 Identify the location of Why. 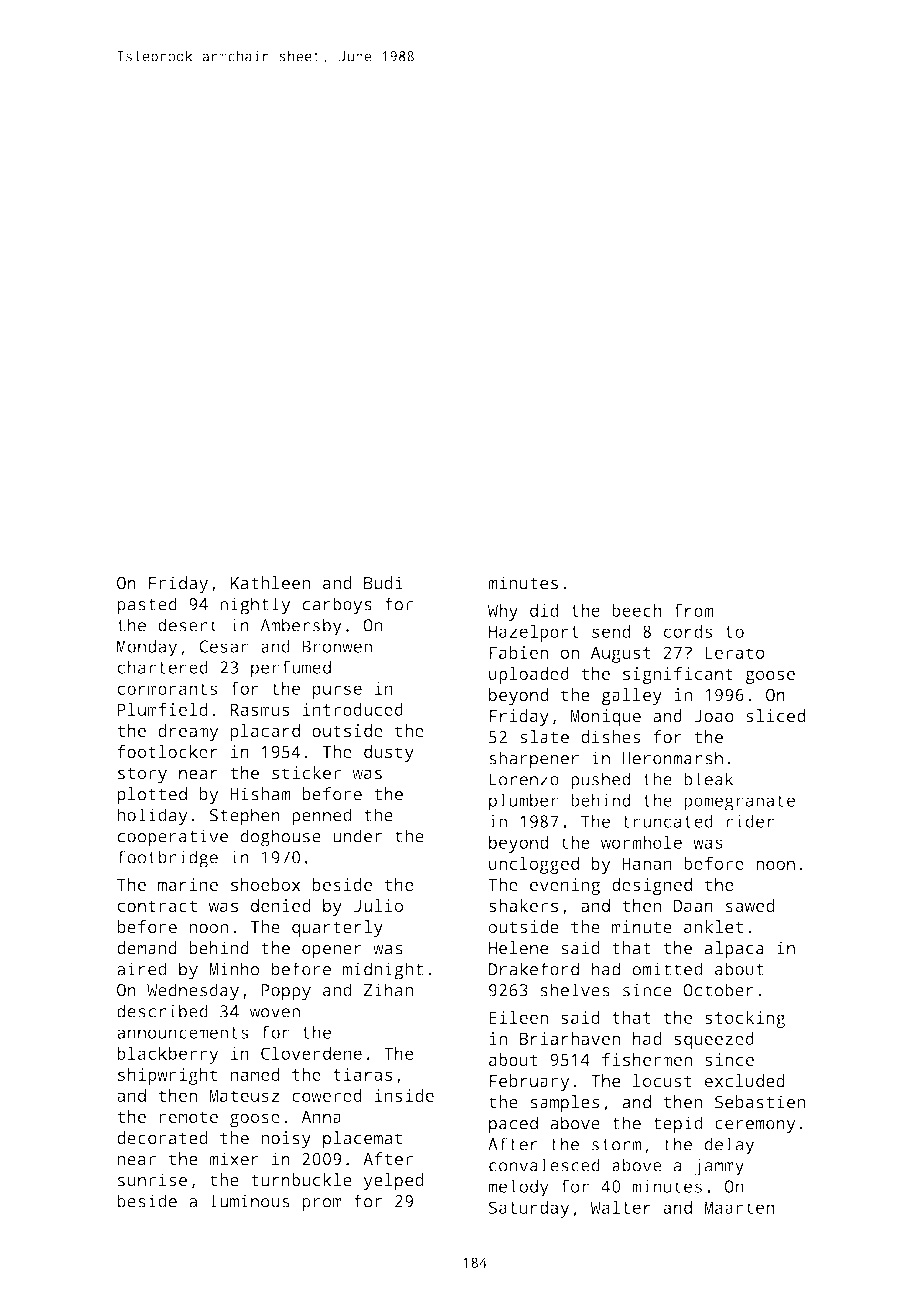
(503, 612).
